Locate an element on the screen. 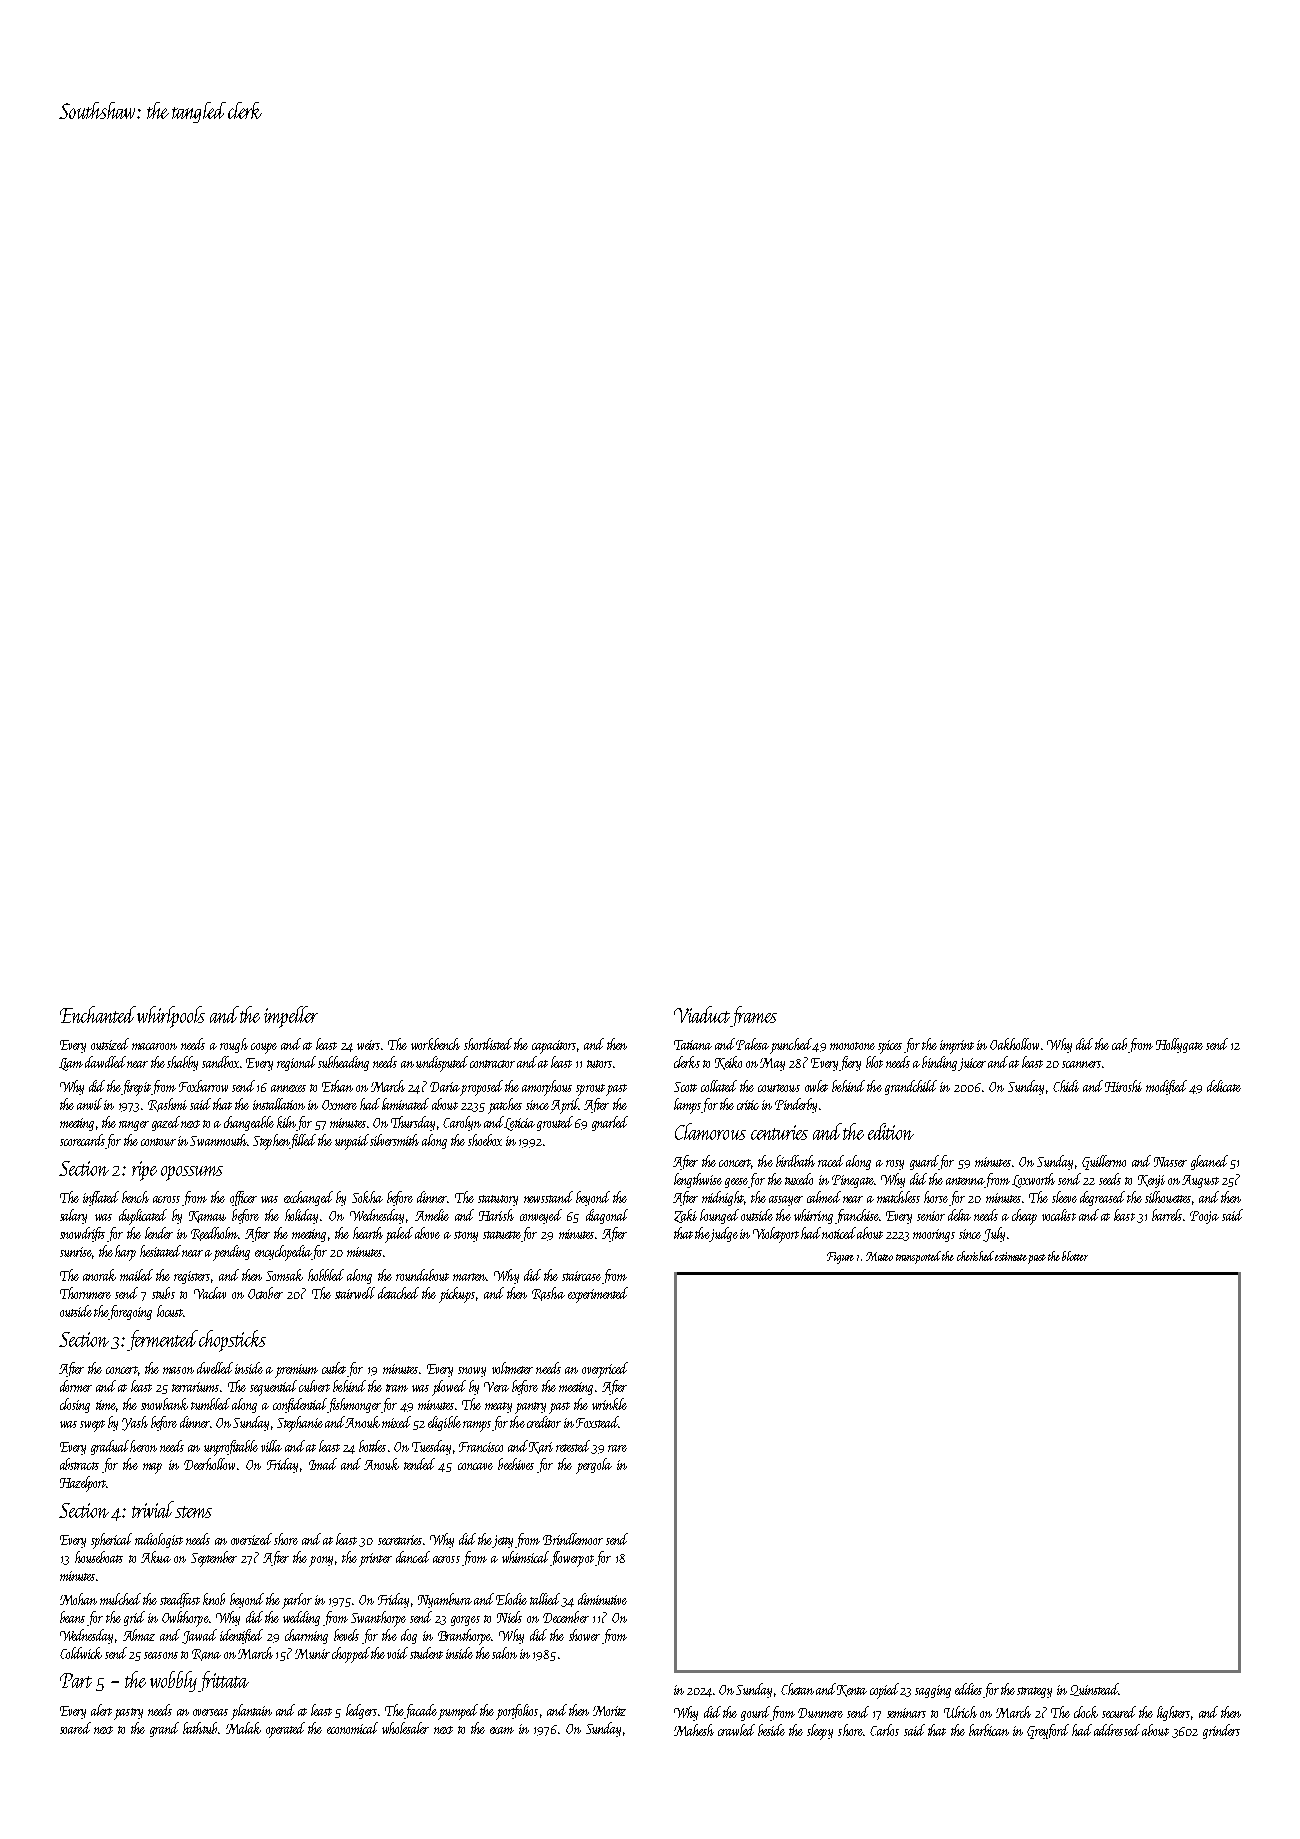 The image size is (1300, 1839). edition is located at coordinates (891, 1131).
